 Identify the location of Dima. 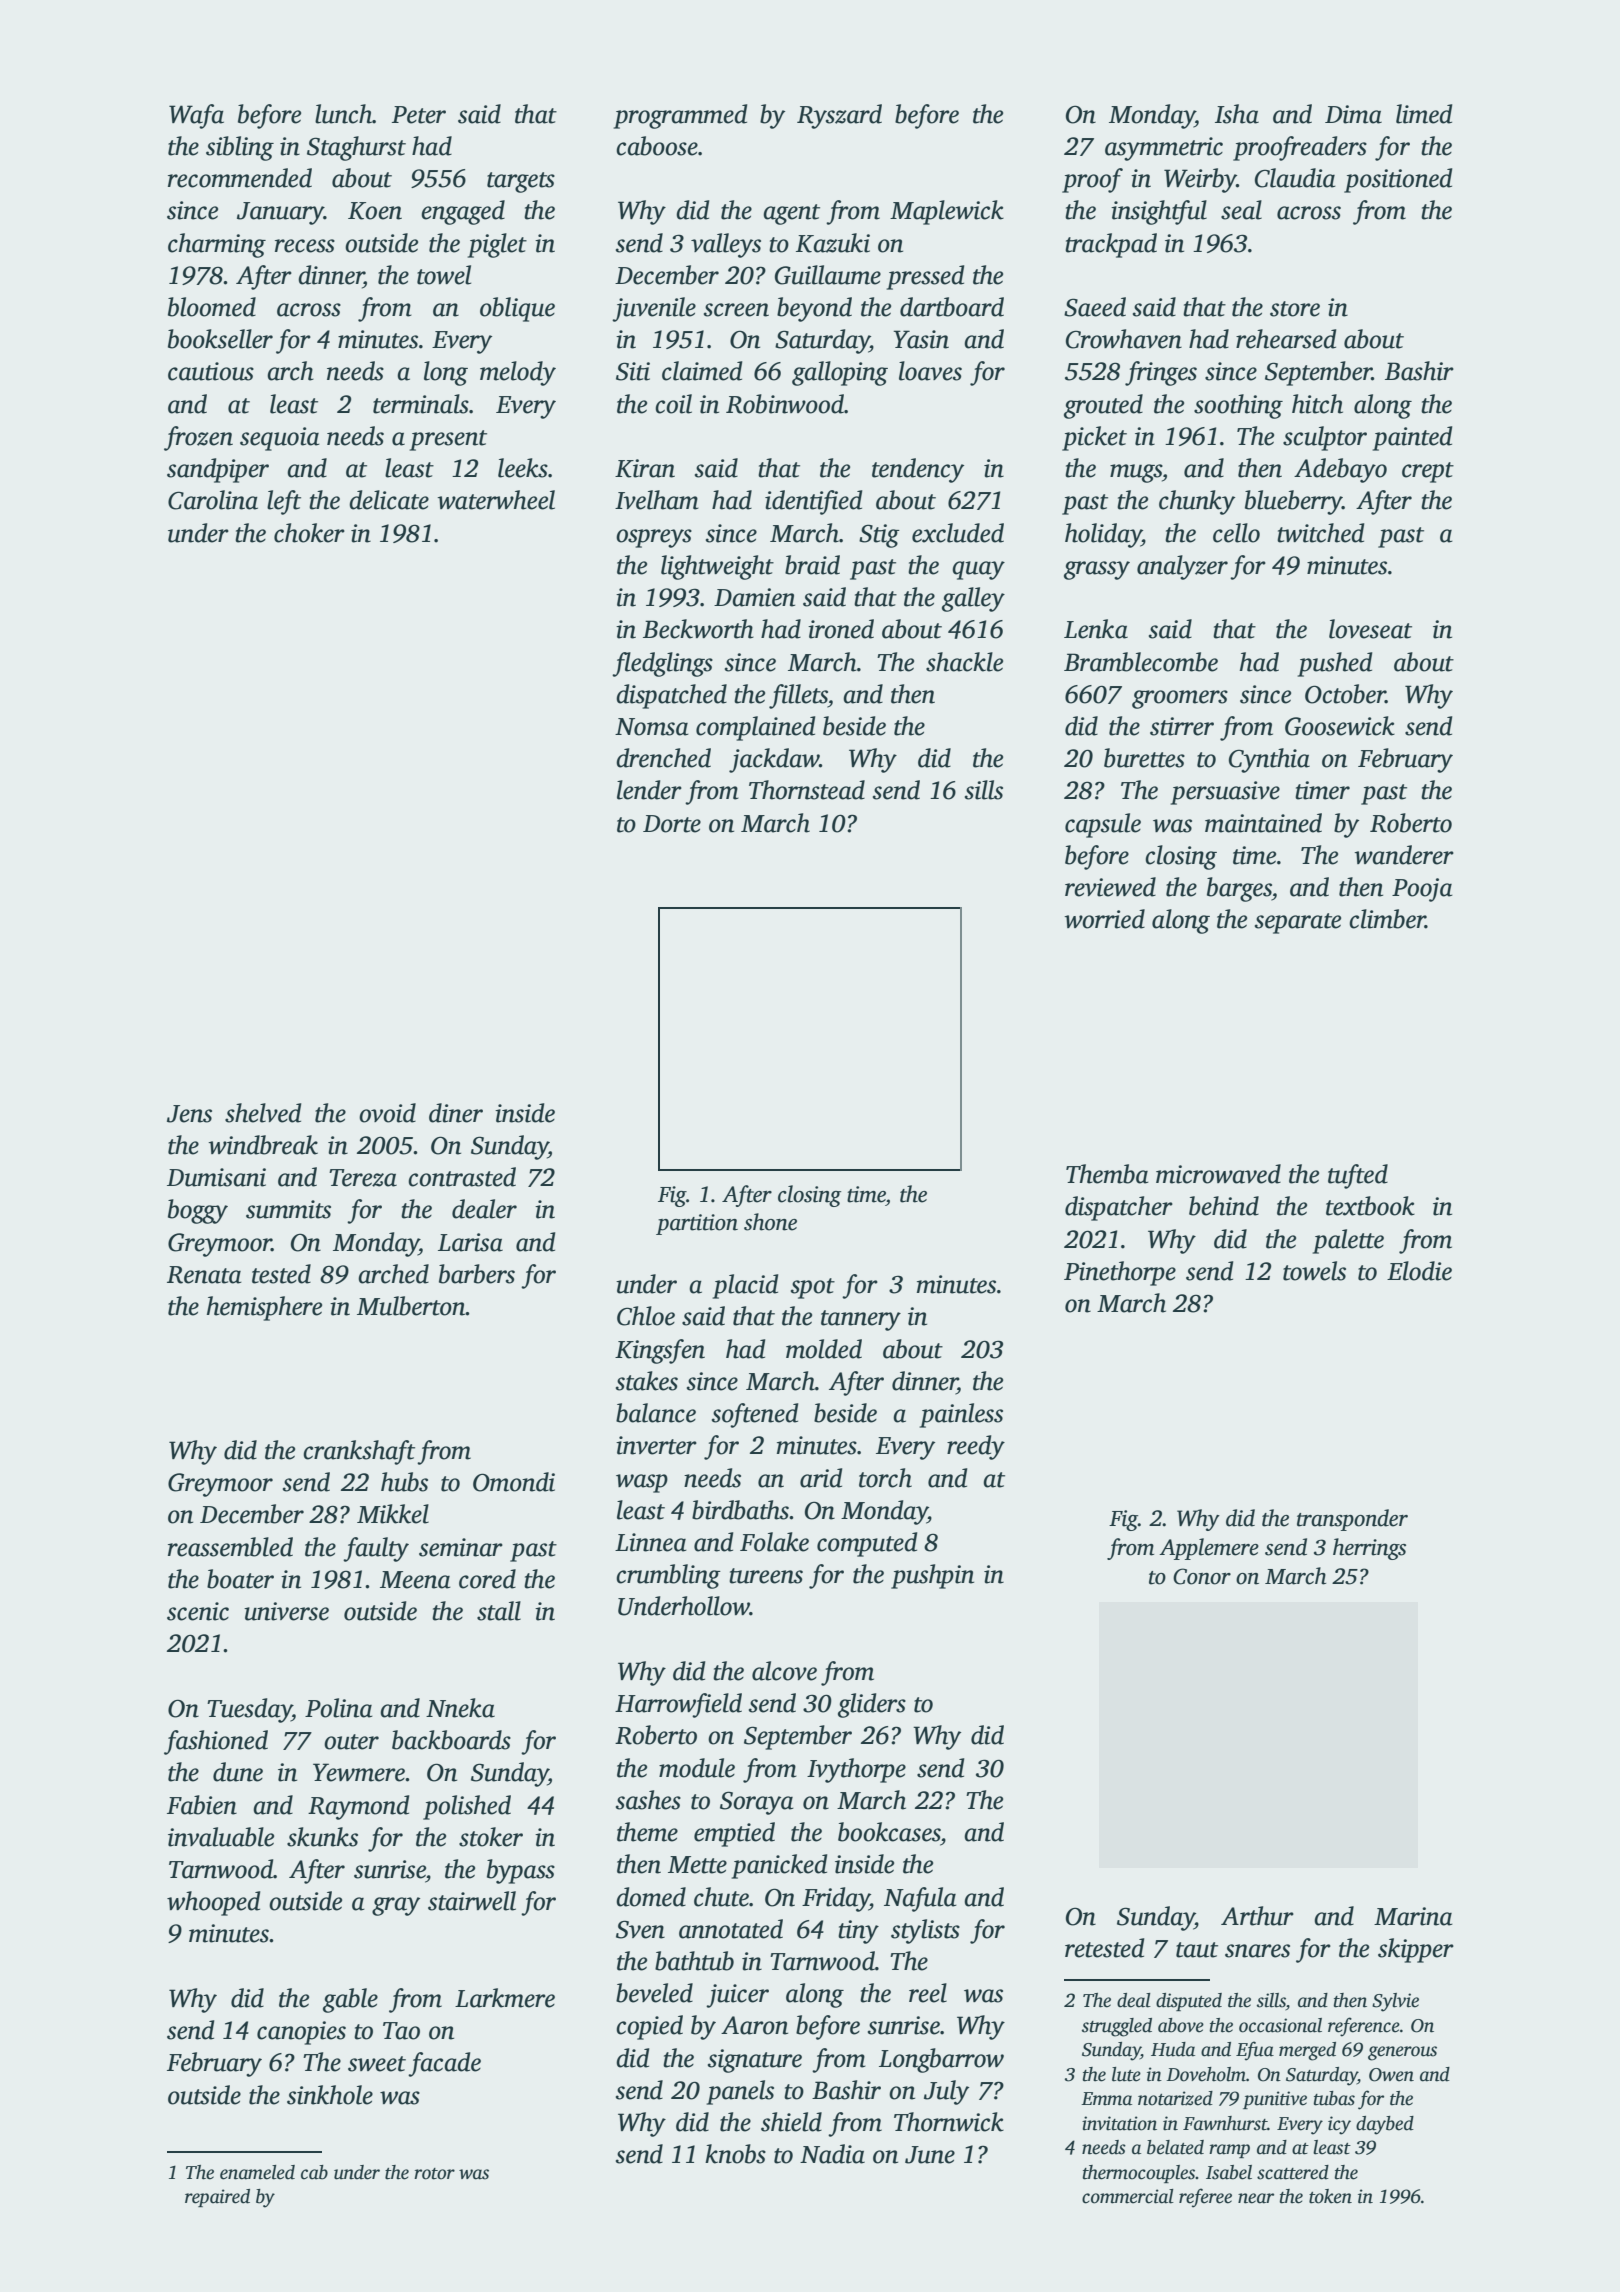
(1353, 114).
